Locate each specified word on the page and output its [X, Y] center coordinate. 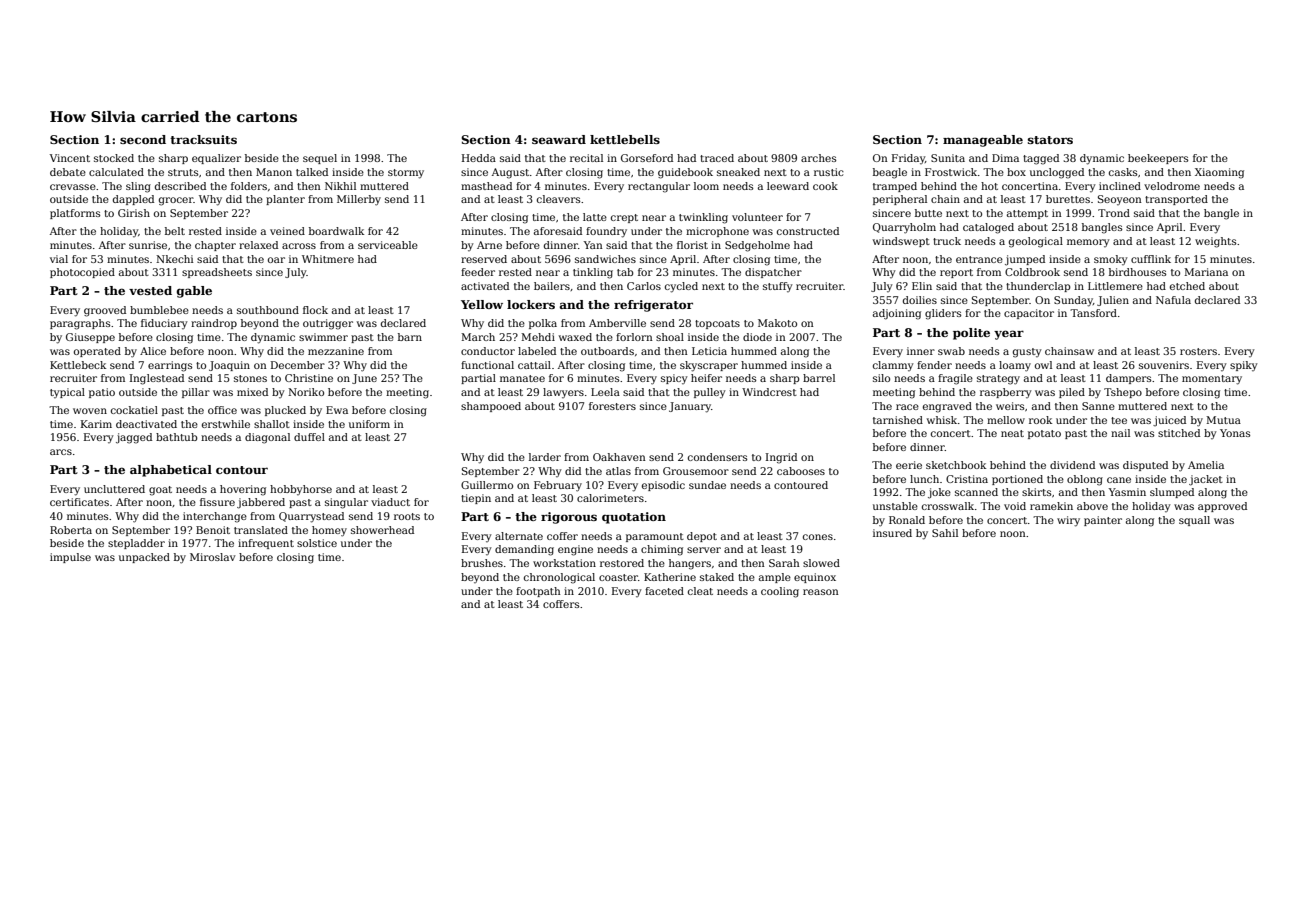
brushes [482, 563]
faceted [664, 591]
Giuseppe [90, 338]
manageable [983, 141]
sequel [320, 159]
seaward [559, 139]
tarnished [898, 420]
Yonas [1235, 433]
